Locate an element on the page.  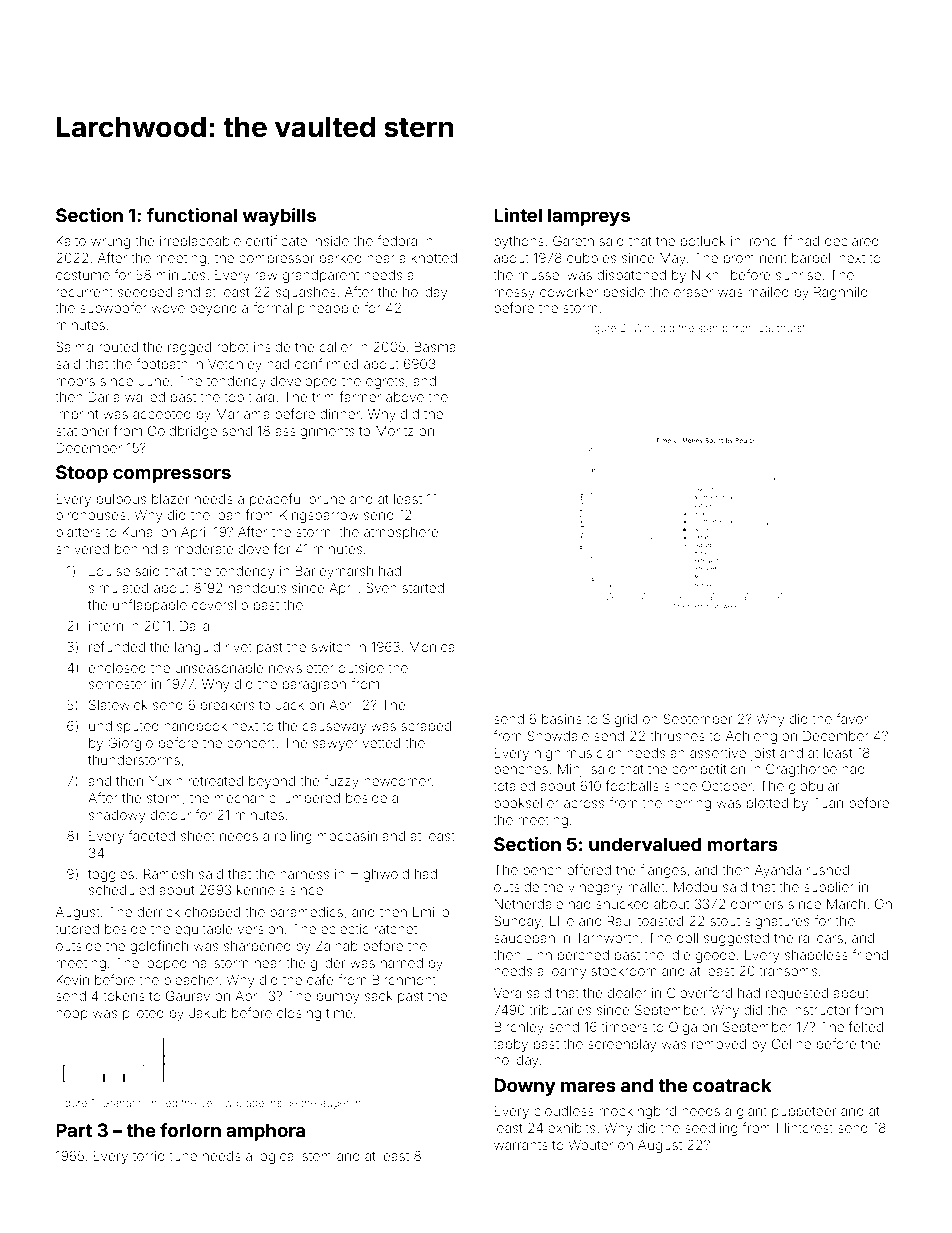
Emilio is located at coordinates (431, 912).
